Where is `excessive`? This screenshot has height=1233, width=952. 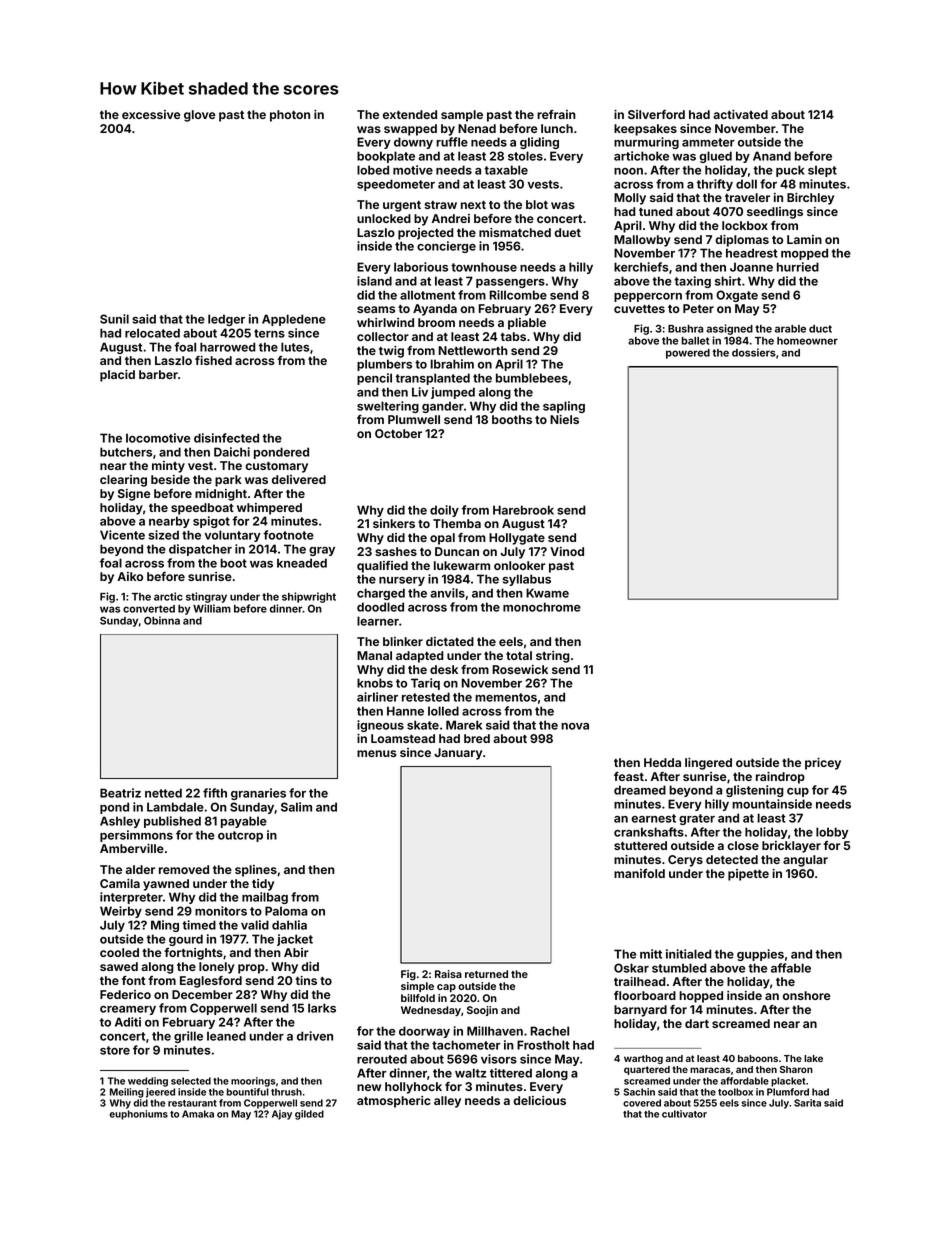 excessive is located at coordinates (151, 114).
